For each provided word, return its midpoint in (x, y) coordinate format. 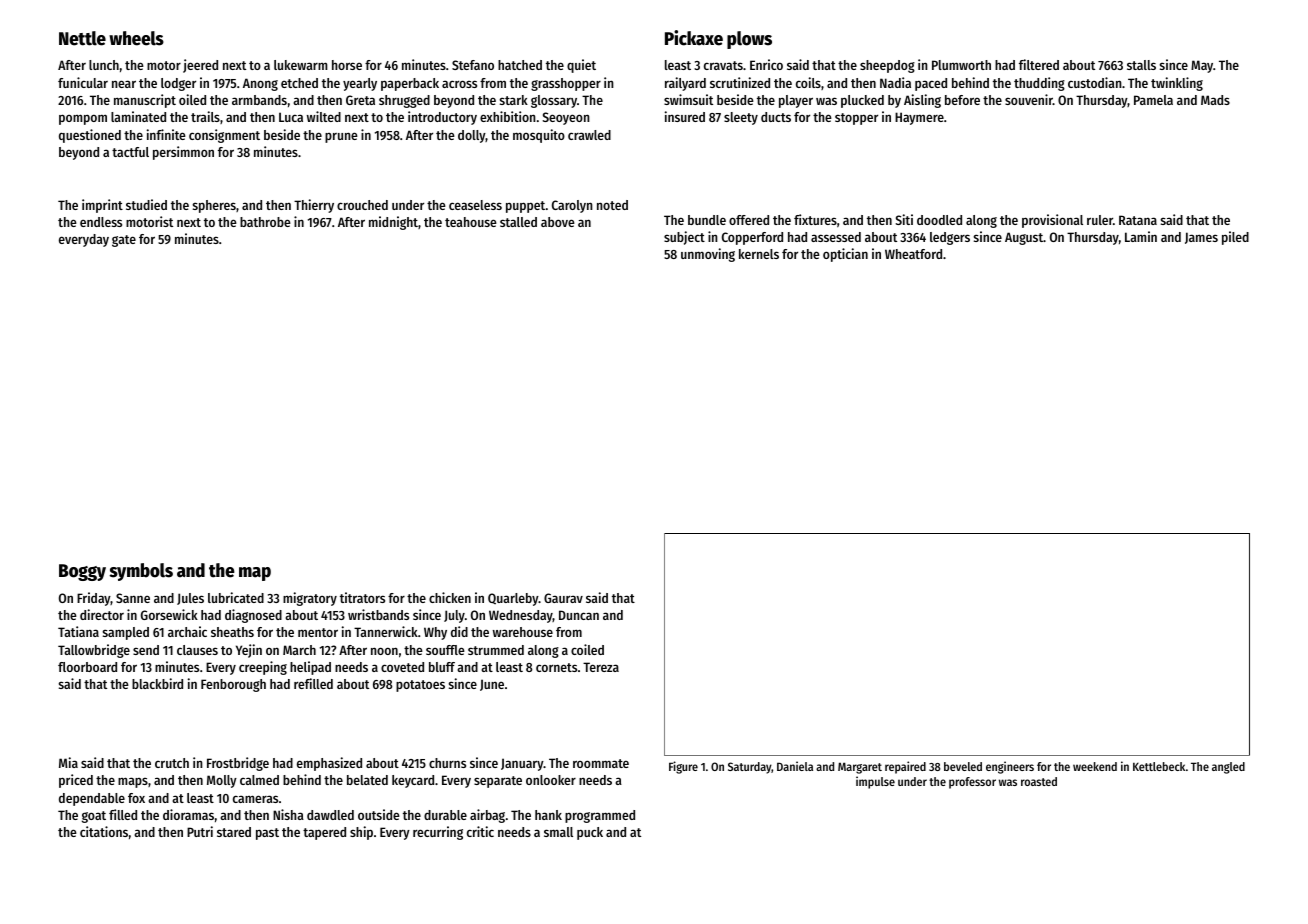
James (1201, 238)
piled (1235, 238)
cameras (255, 799)
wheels (136, 38)
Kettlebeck (1159, 766)
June (492, 685)
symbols (141, 572)
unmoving (708, 255)
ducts (776, 117)
